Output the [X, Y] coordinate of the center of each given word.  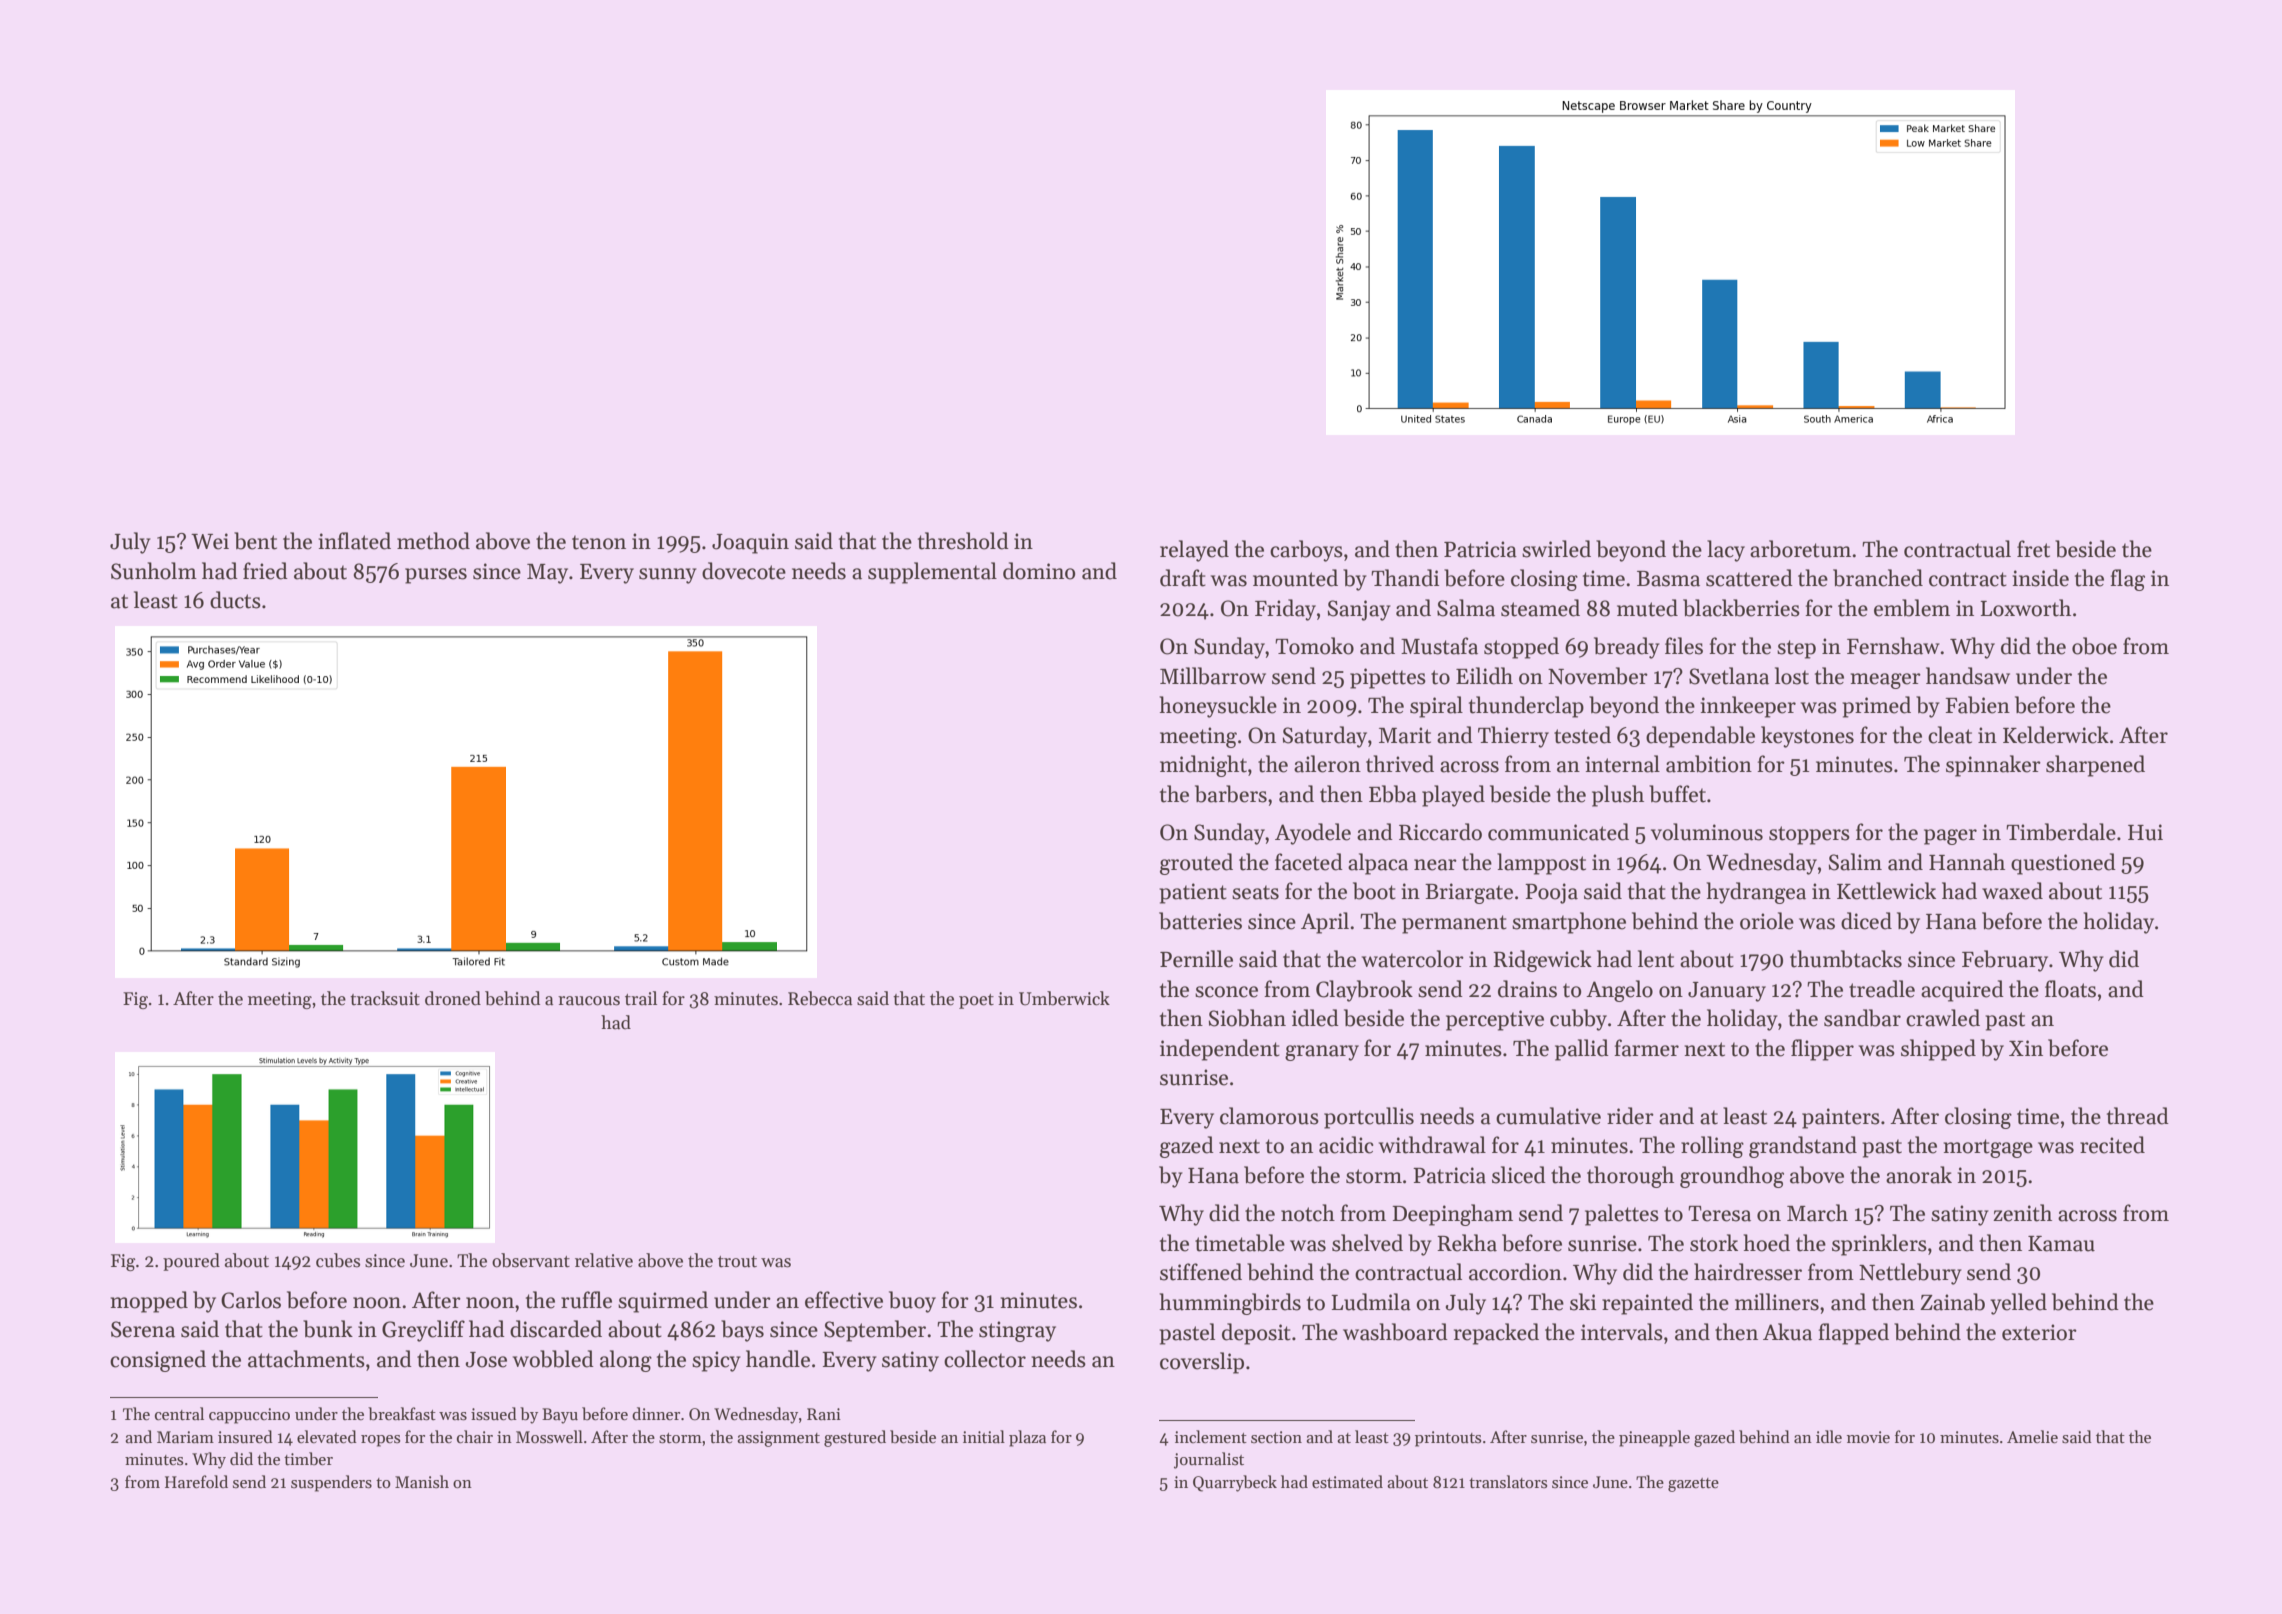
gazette [1693, 1485]
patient [1193, 893]
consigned [158, 1361]
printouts [1448, 1439]
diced [1866, 921]
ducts [235, 600]
